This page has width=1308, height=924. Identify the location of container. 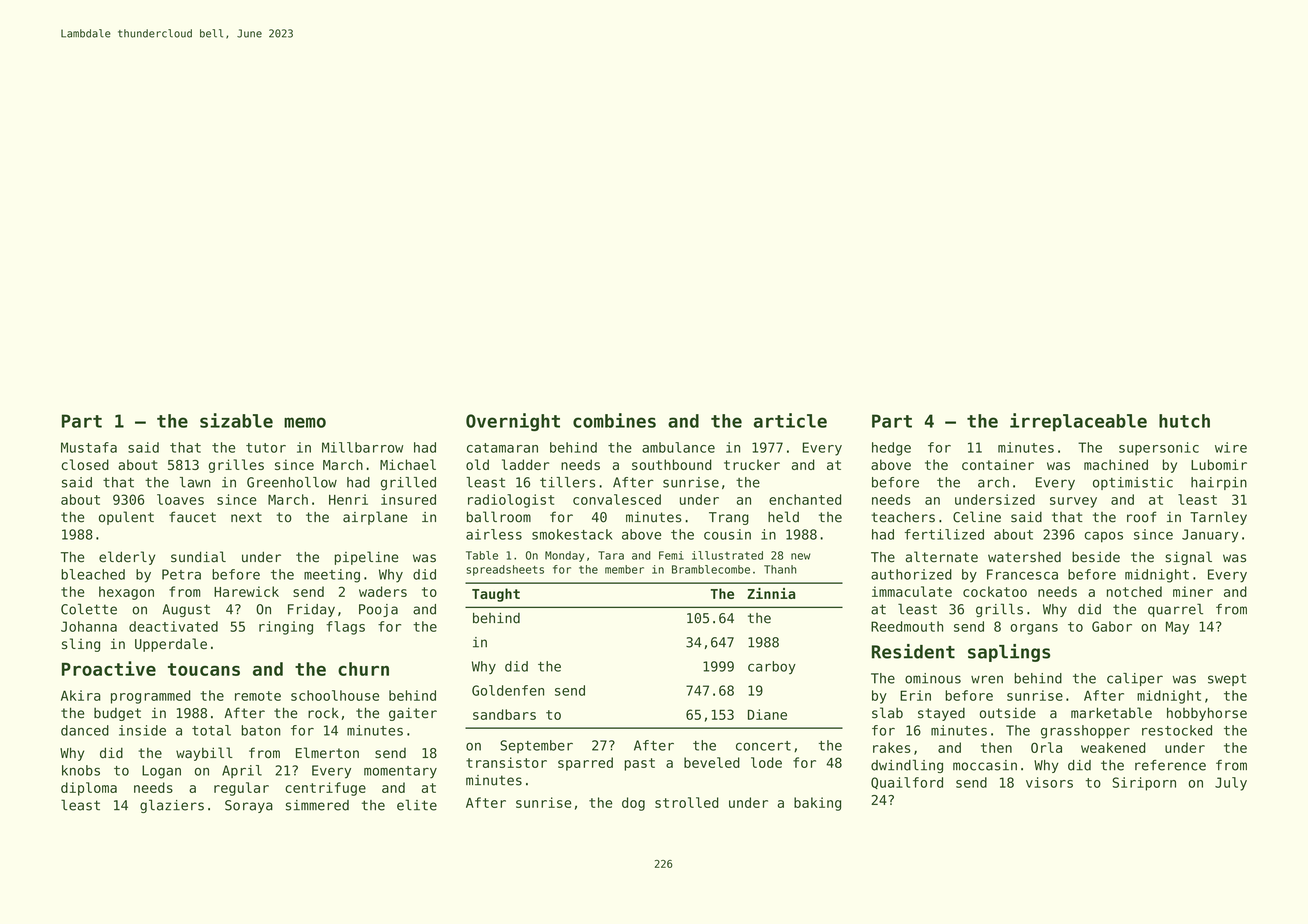
(998, 464).
